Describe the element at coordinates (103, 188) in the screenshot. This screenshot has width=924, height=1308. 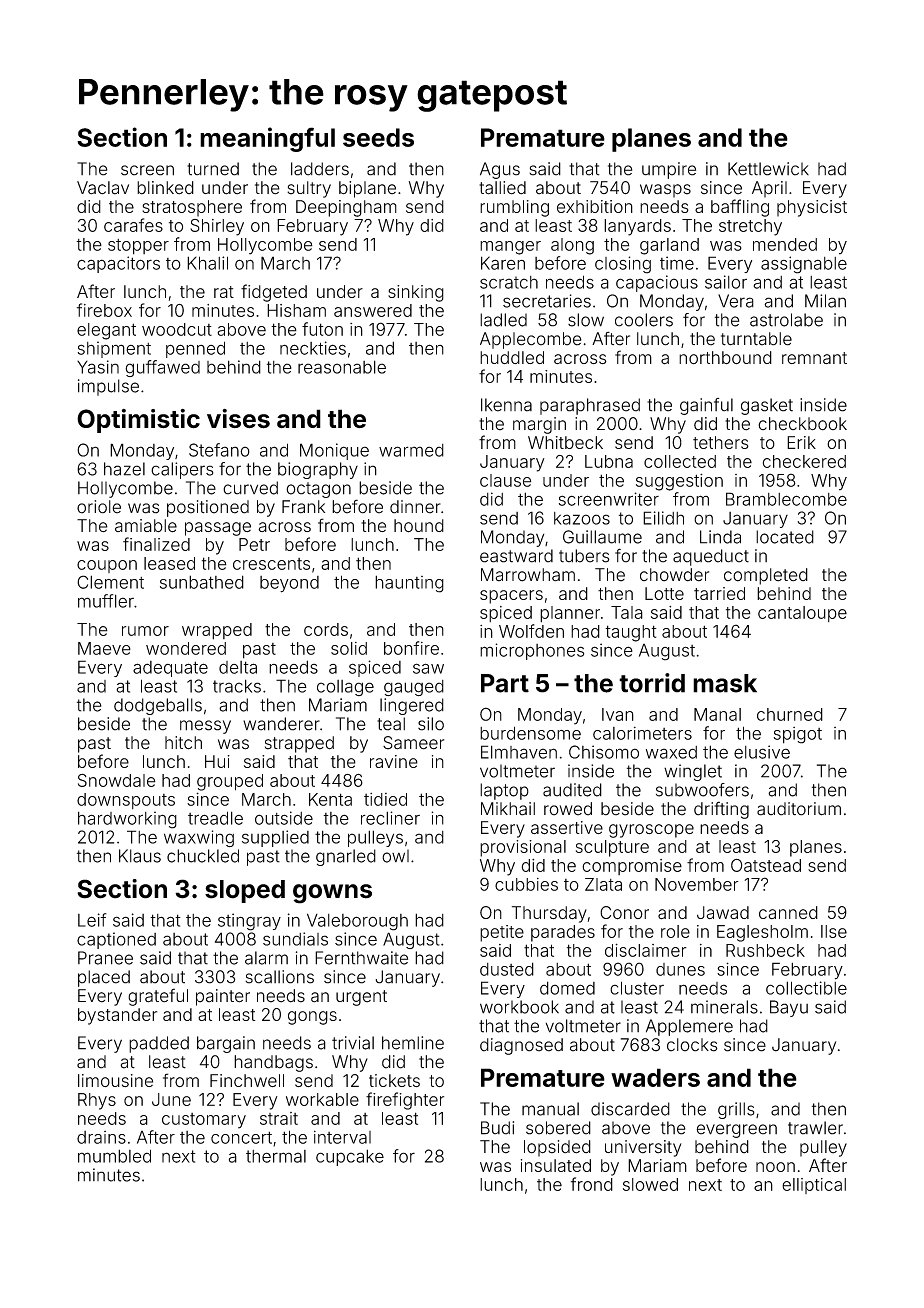
I see `Vaclav` at that location.
